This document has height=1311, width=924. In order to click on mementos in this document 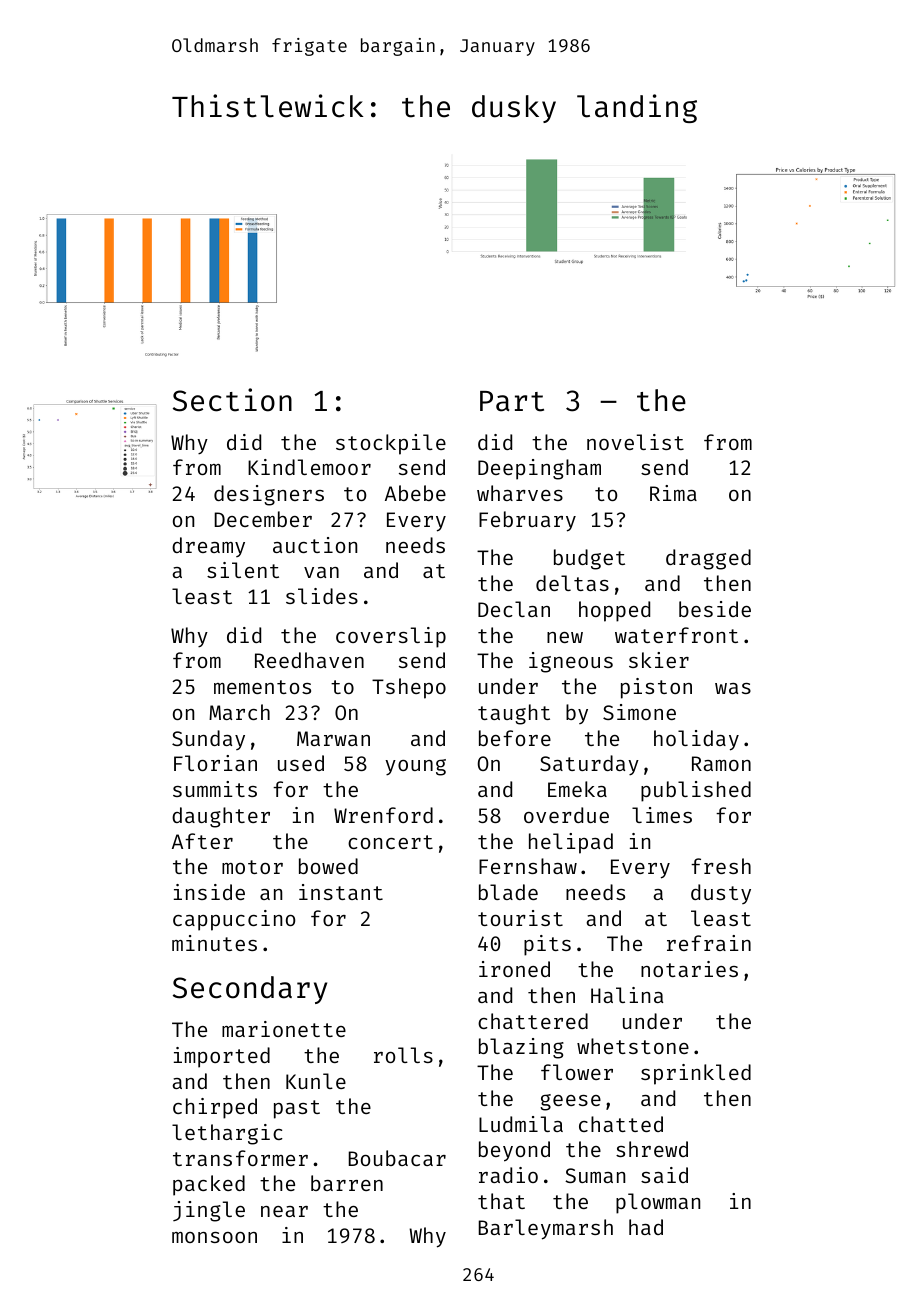, I will do `click(262, 687)`.
